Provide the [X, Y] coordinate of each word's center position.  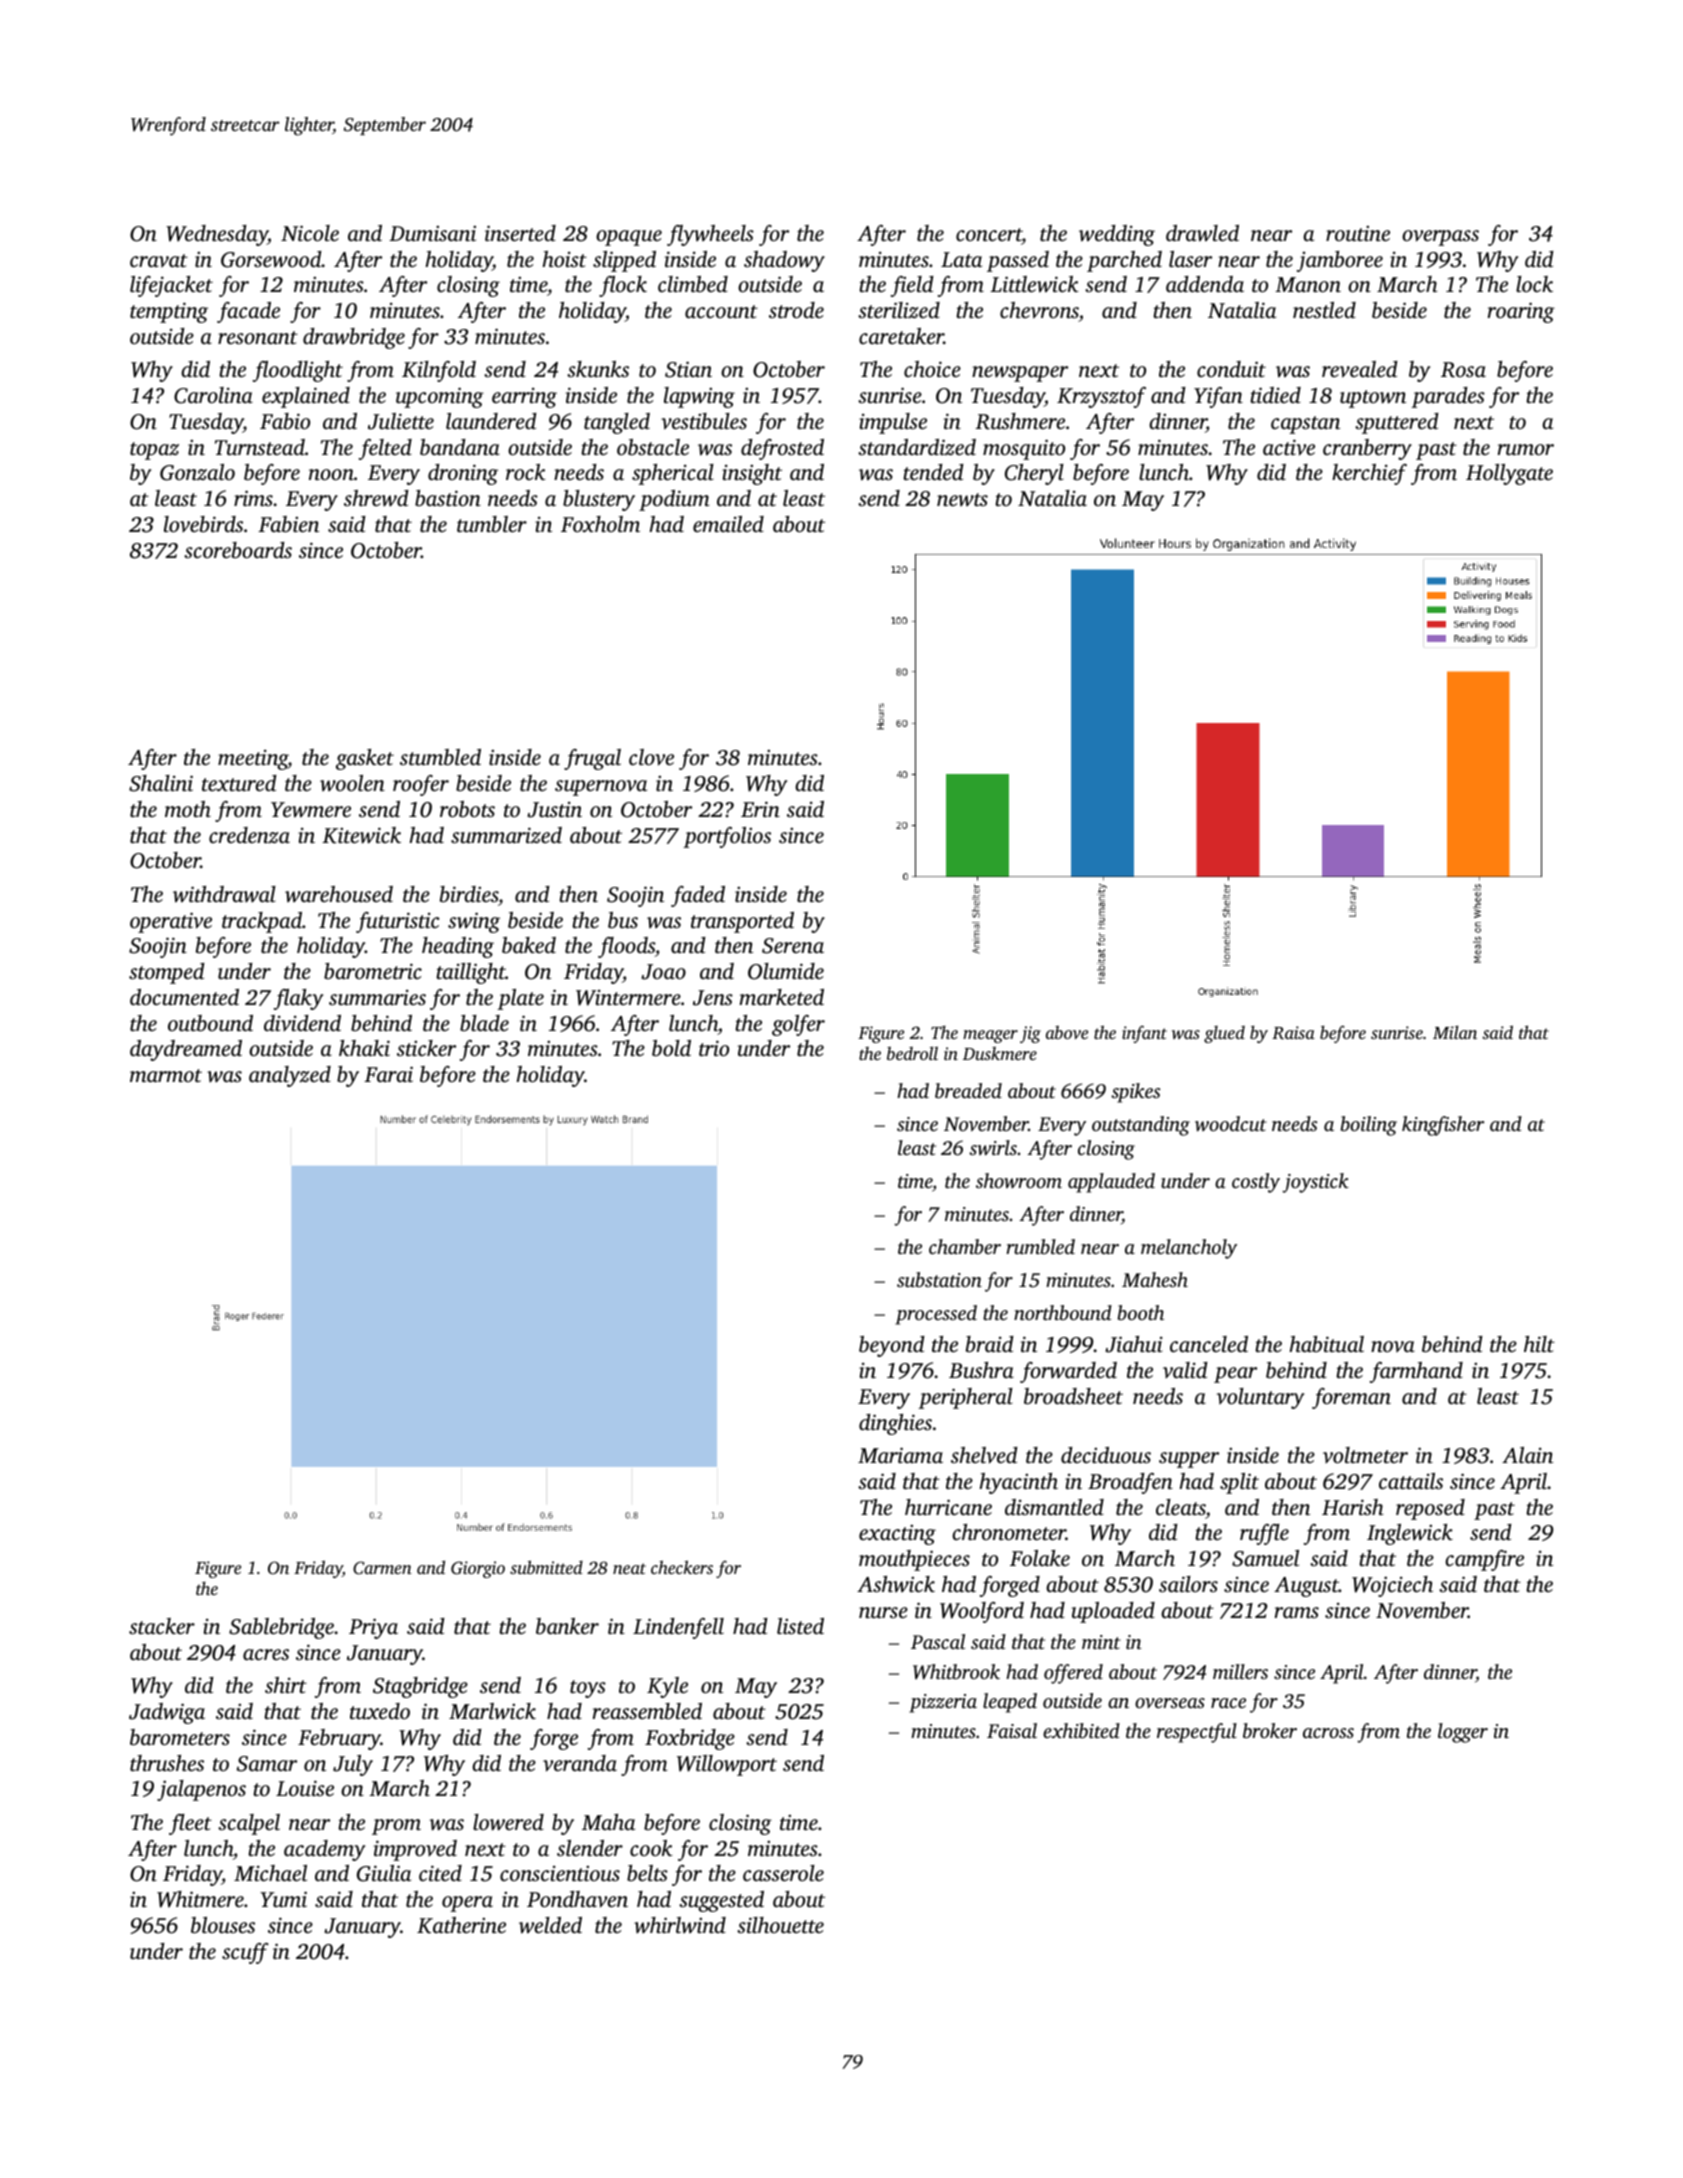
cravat [159, 260]
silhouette [780, 1925]
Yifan [1218, 397]
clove [651, 757]
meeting [253, 760]
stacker [162, 1626]
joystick [1315, 1183]
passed [1018, 261]
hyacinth [1018, 1483]
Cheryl [1034, 474]
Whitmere [200, 1899]
